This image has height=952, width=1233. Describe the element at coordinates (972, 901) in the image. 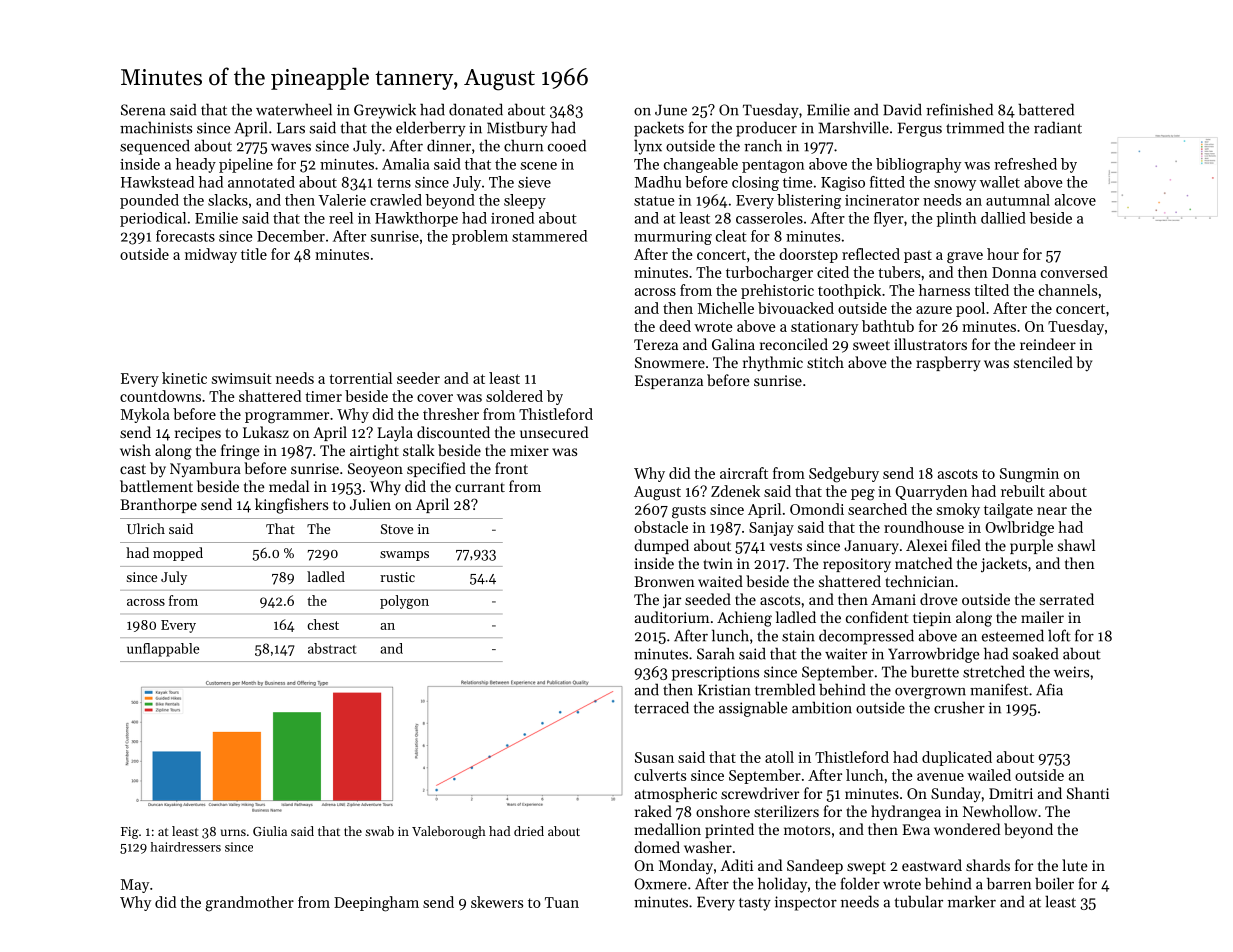

I see `marker` at that location.
